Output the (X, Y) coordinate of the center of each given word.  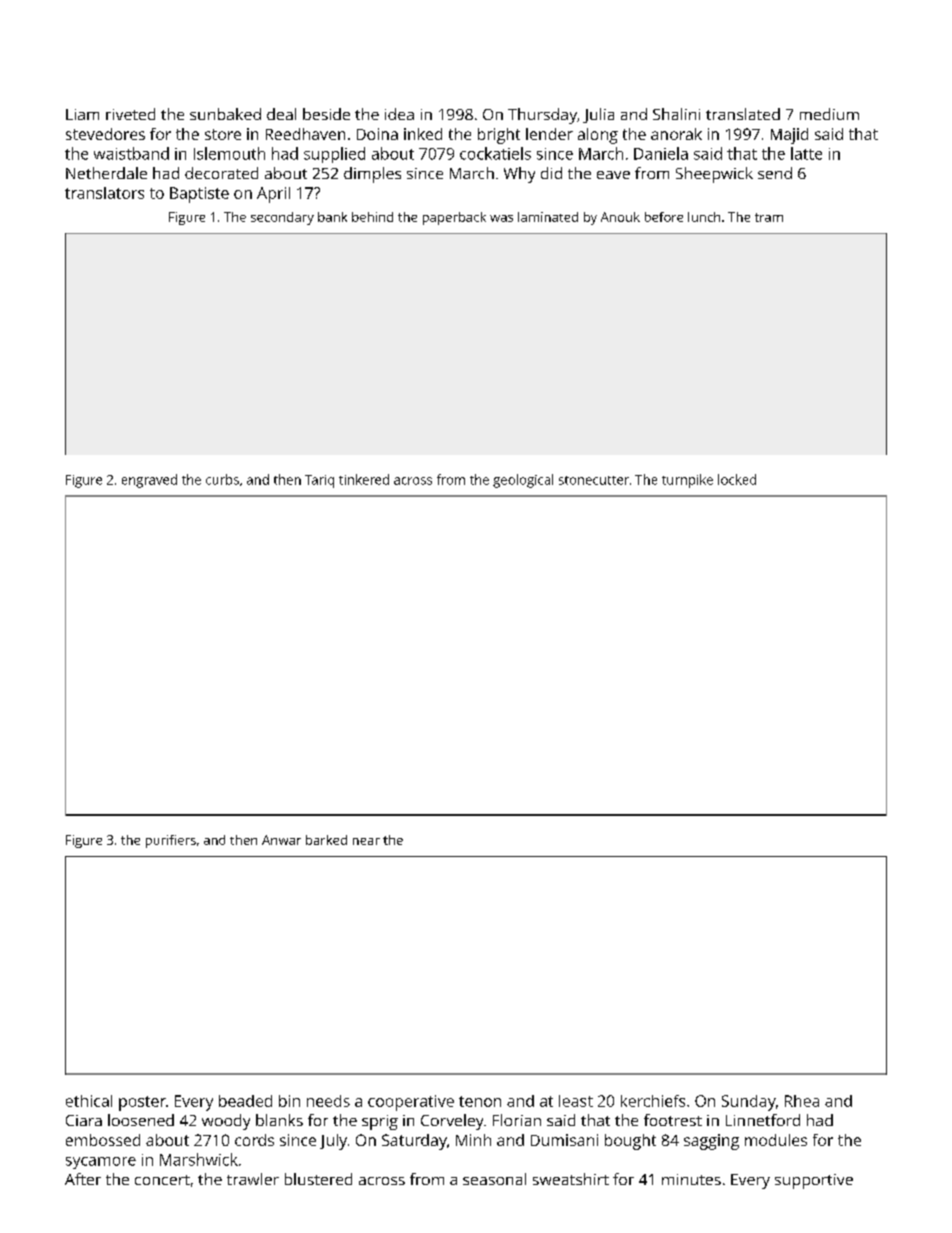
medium (829, 114)
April (273, 195)
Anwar (281, 840)
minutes (691, 1179)
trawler (253, 1179)
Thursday (542, 116)
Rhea (802, 1101)
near (366, 841)
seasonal (494, 1179)
